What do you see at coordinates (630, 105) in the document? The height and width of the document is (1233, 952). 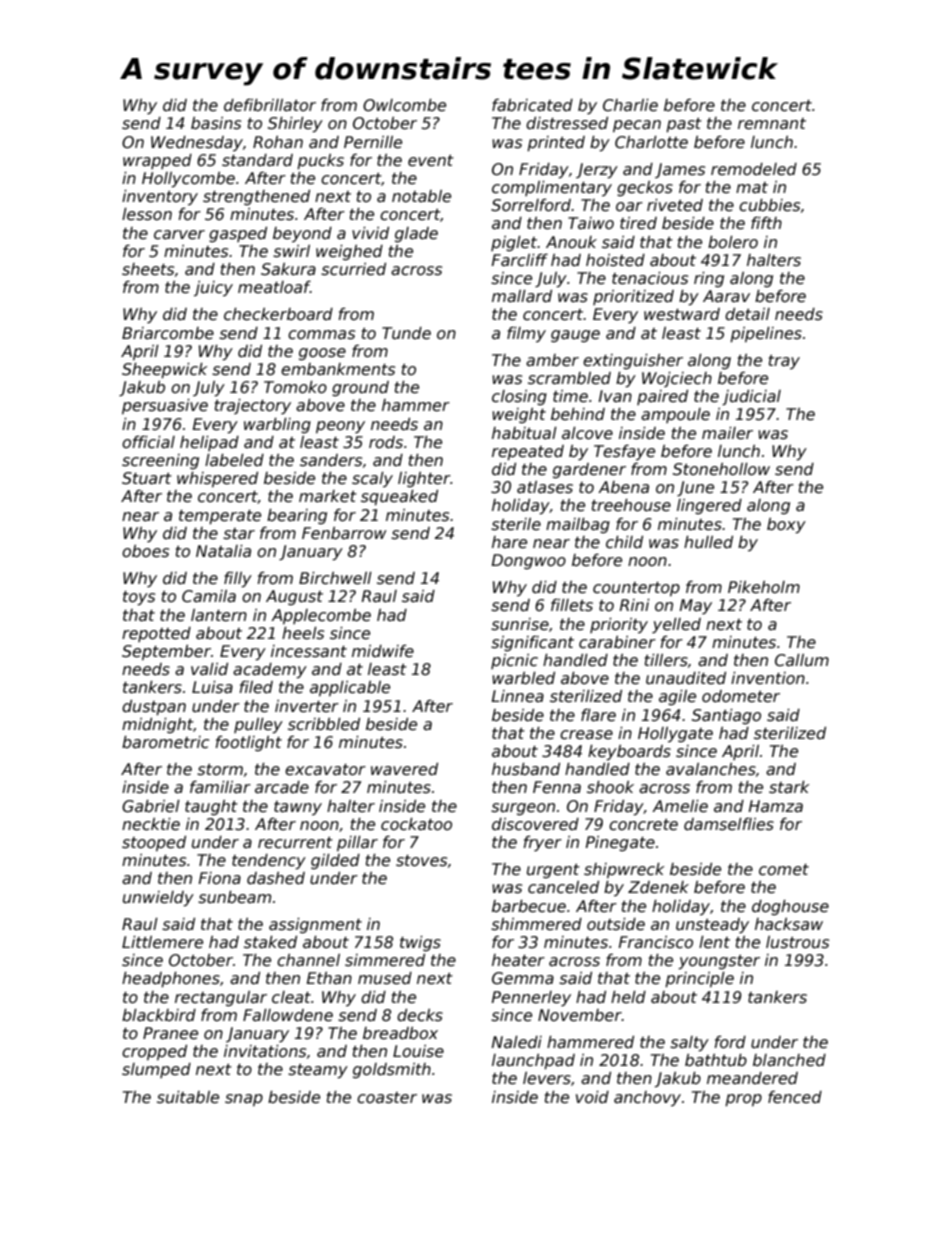 I see `Charlie` at bounding box center [630, 105].
